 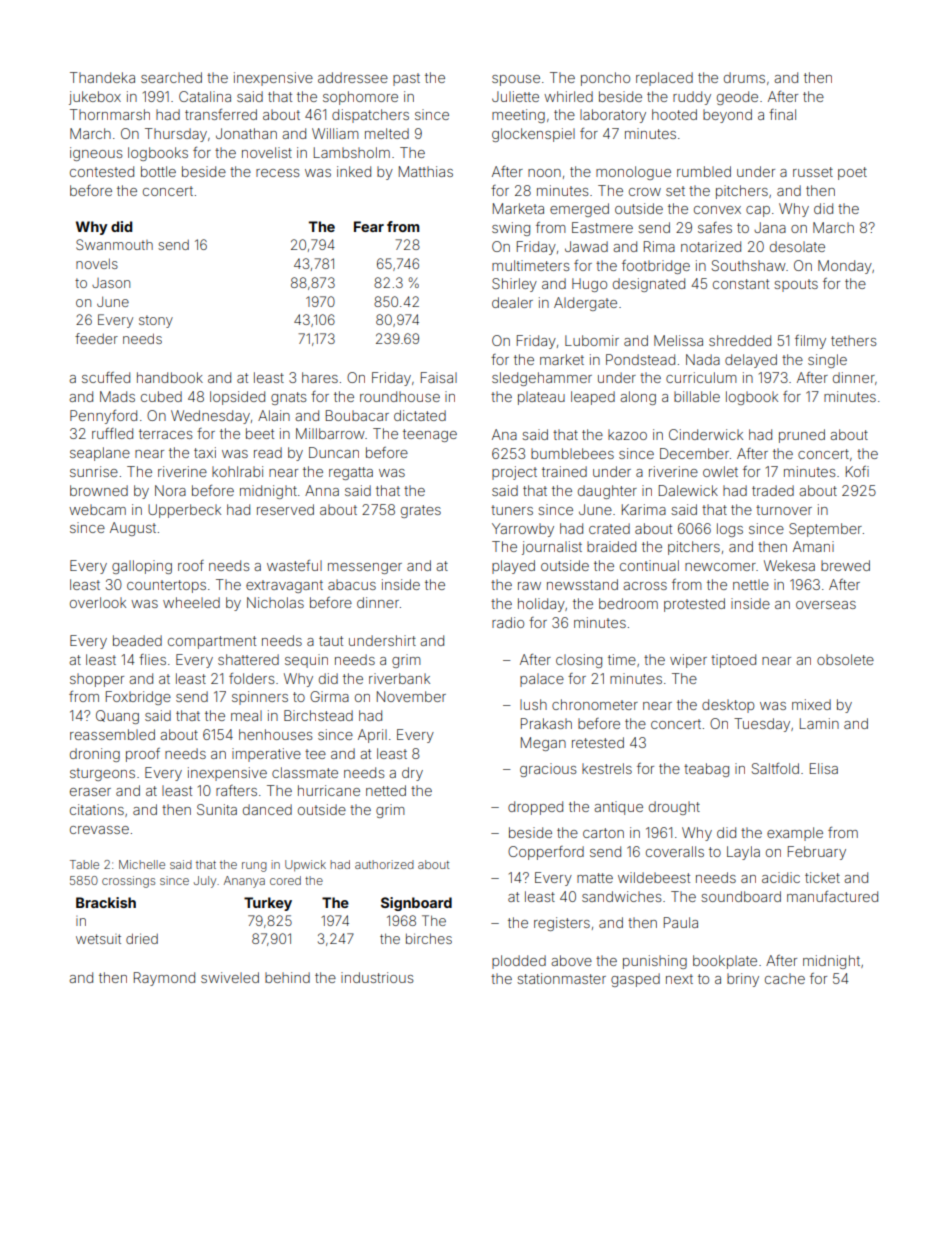 I want to click on August, so click(x=133, y=529).
